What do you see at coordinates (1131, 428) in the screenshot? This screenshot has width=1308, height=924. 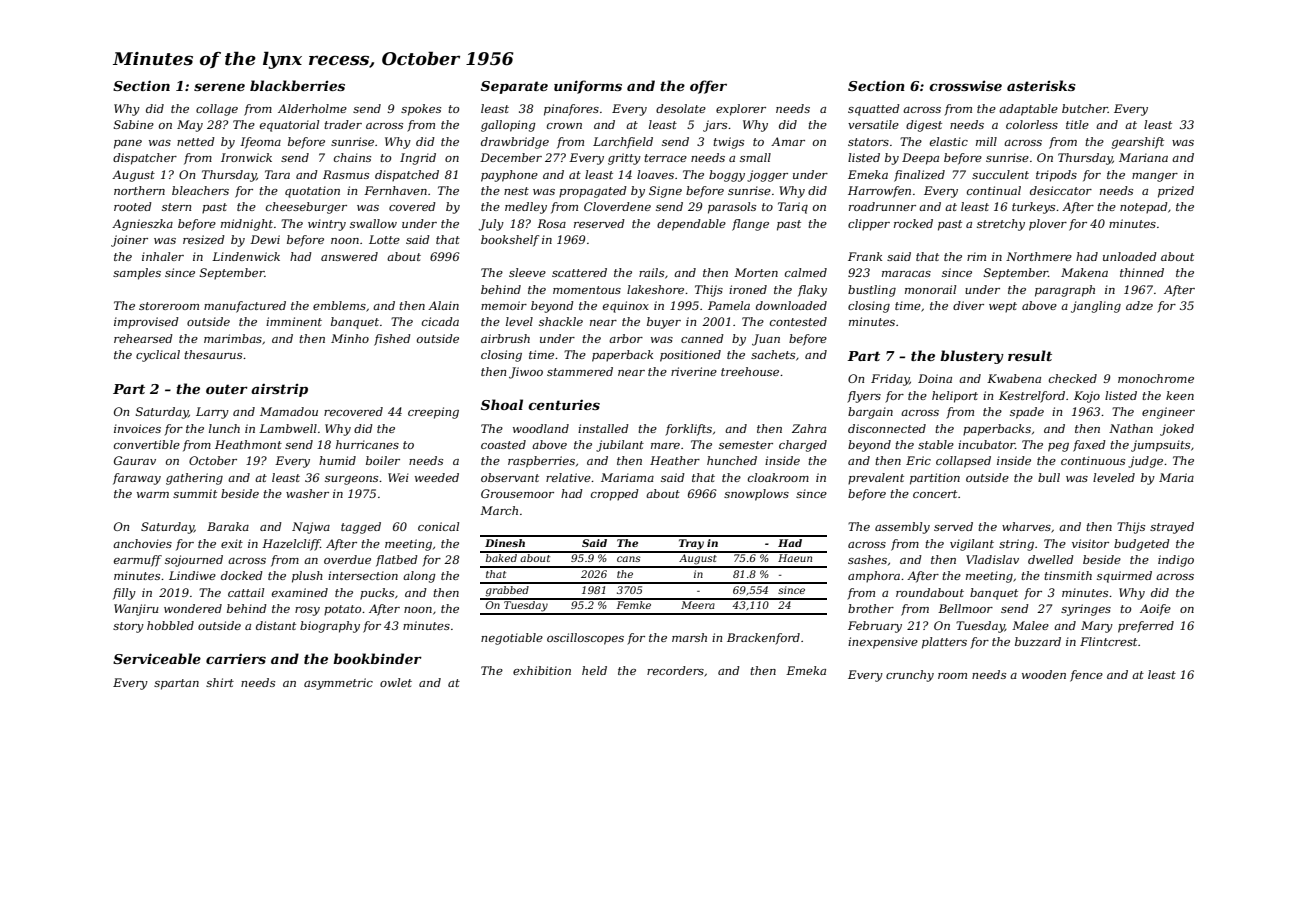 I see `Nathan` at bounding box center [1131, 428].
